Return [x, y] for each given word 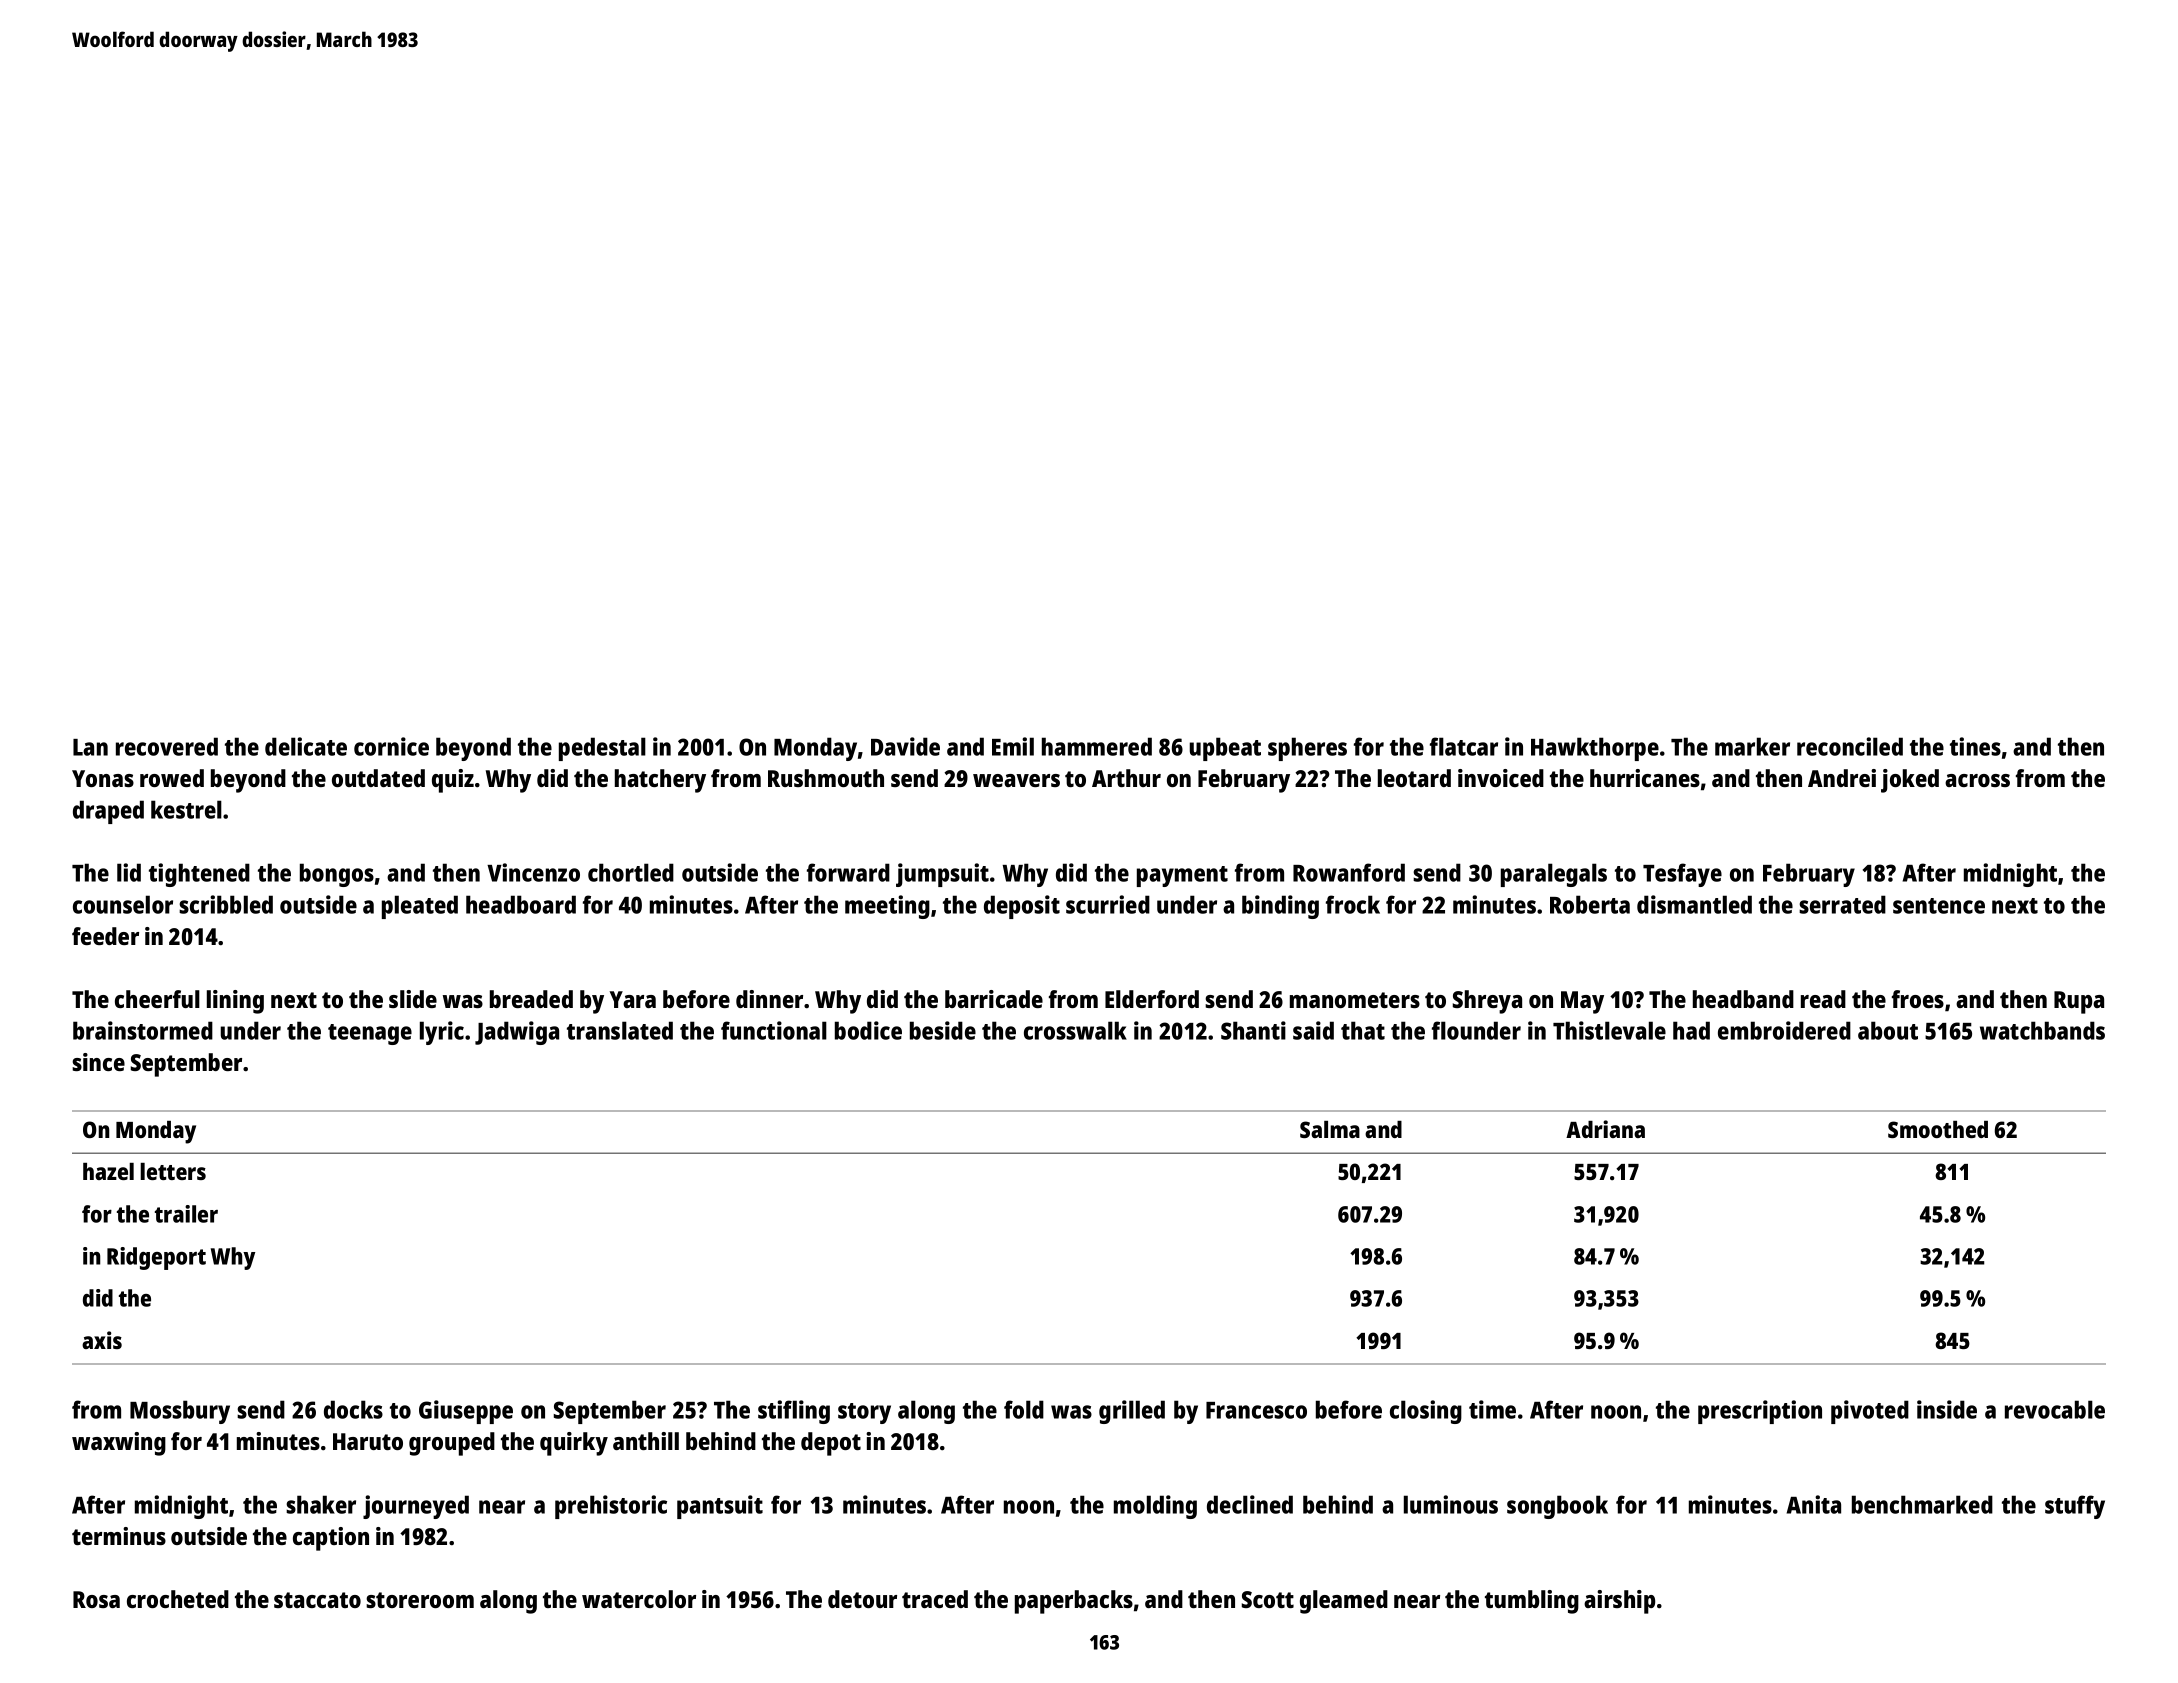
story [864, 1413]
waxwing [119, 1444]
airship [1619, 1602]
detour [862, 1599]
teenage [370, 1034]
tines [1975, 746]
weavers [1016, 780]
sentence [1939, 906]
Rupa [2079, 1002]
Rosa [96, 1599]
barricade [994, 999]
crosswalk [1075, 1030]
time [1492, 1409]
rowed [172, 778]
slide [413, 999]
